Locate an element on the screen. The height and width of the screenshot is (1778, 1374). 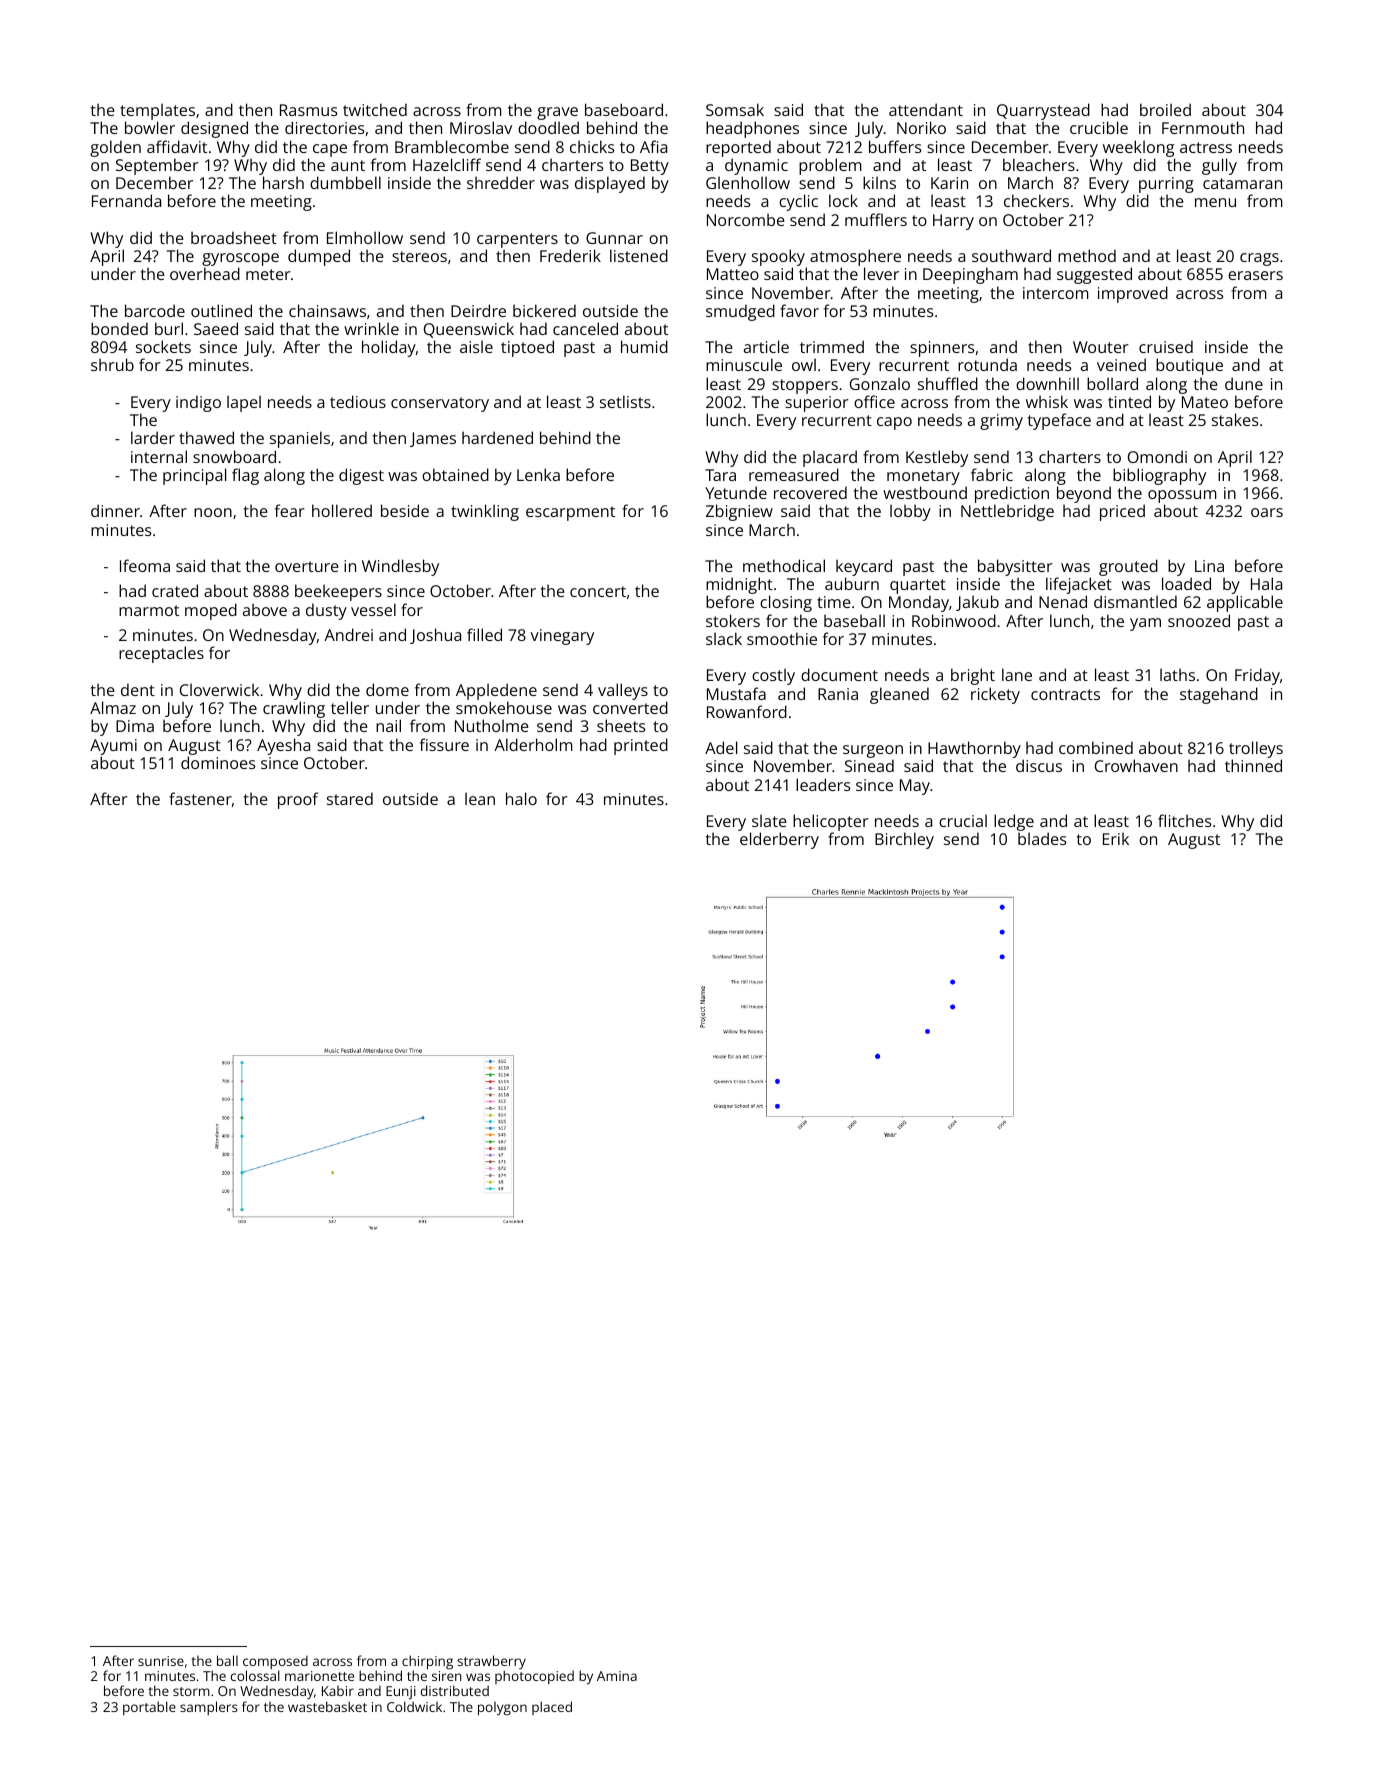
grimy is located at coordinates (1001, 422).
